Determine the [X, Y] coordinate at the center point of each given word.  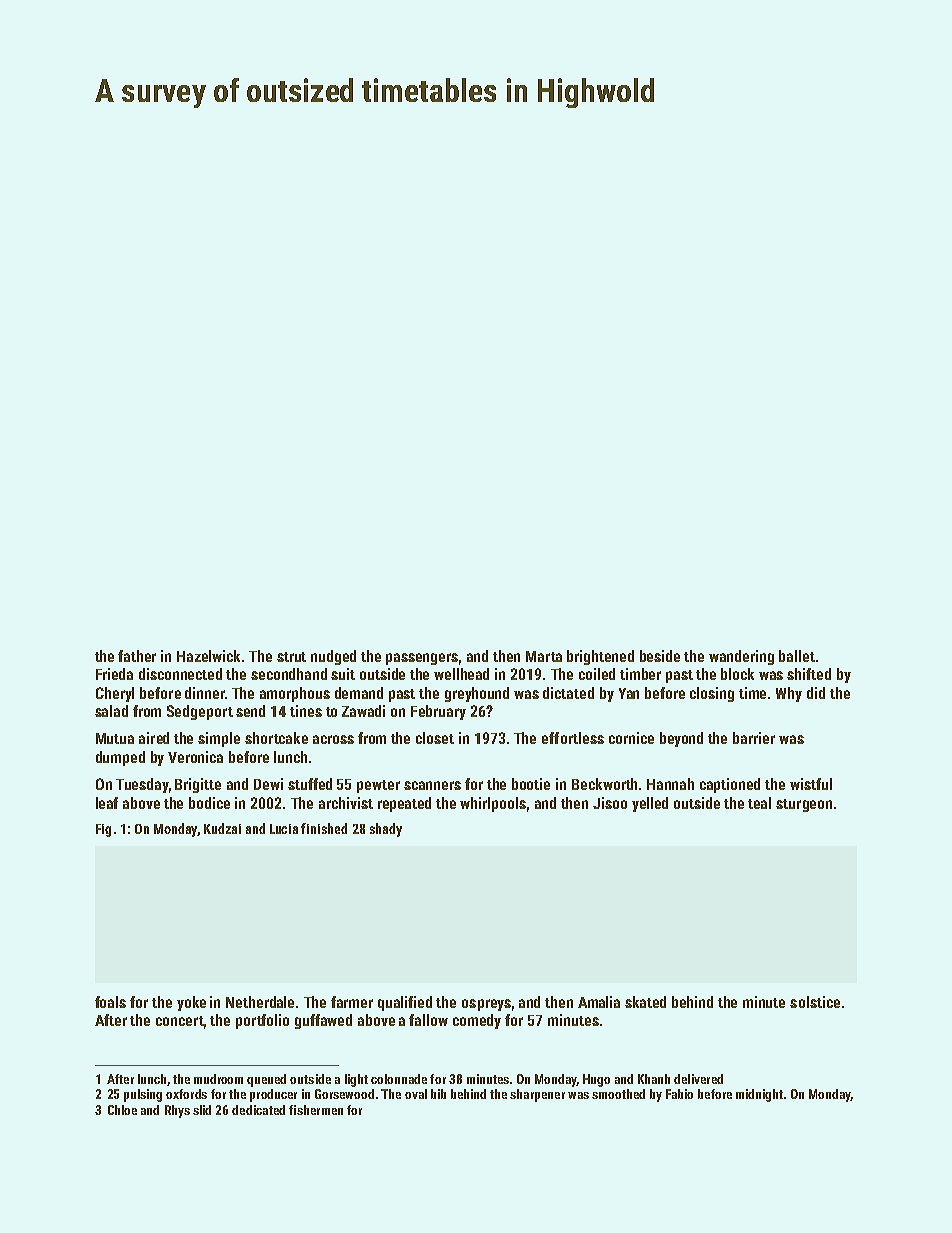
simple [219, 739]
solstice [815, 1002]
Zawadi [363, 711]
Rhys [177, 1111]
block [737, 674]
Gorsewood [344, 1094]
